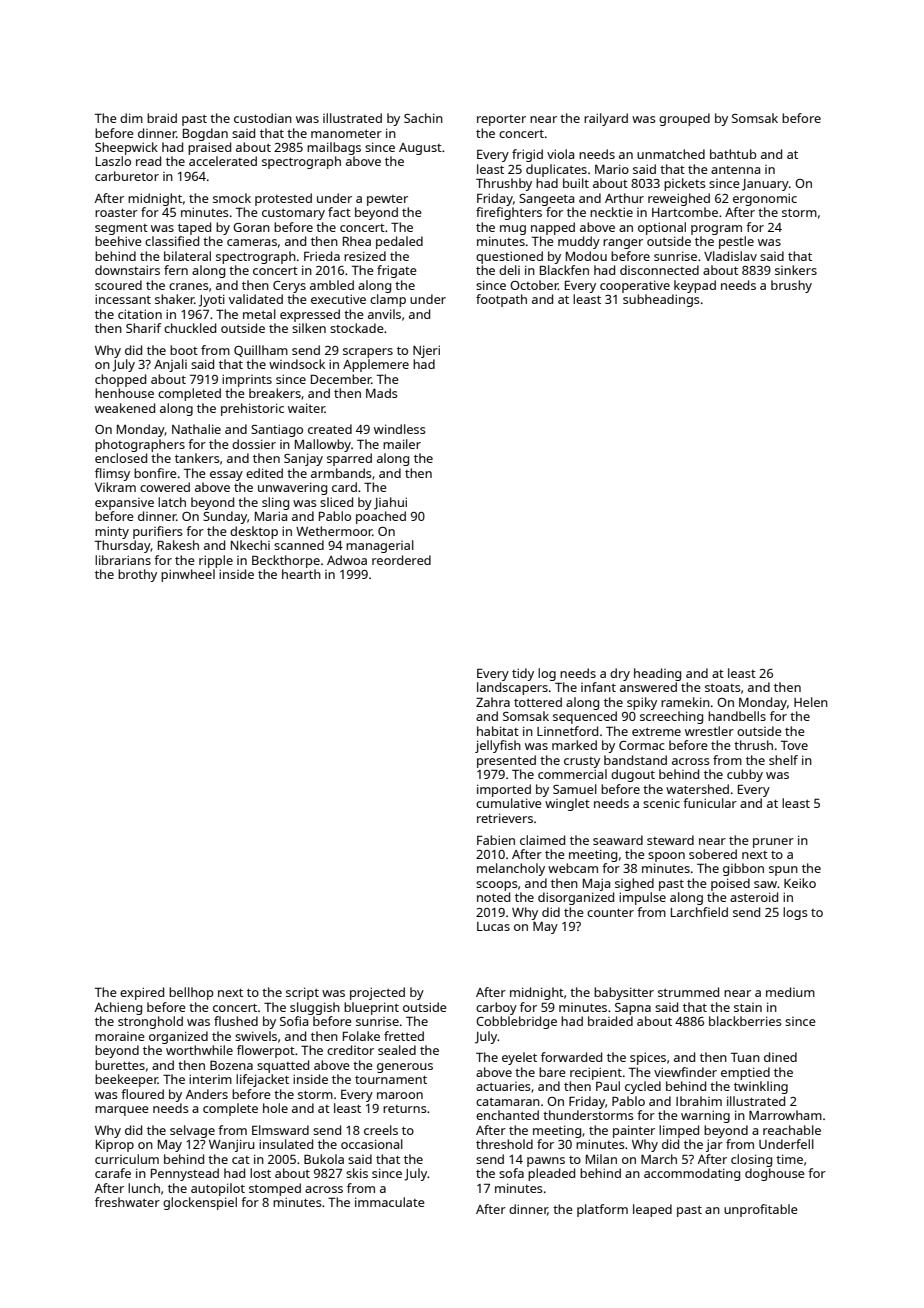  Describe the element at coordinates (200, 1203) in the screenshot. I see `glockenspiel` at that location.
